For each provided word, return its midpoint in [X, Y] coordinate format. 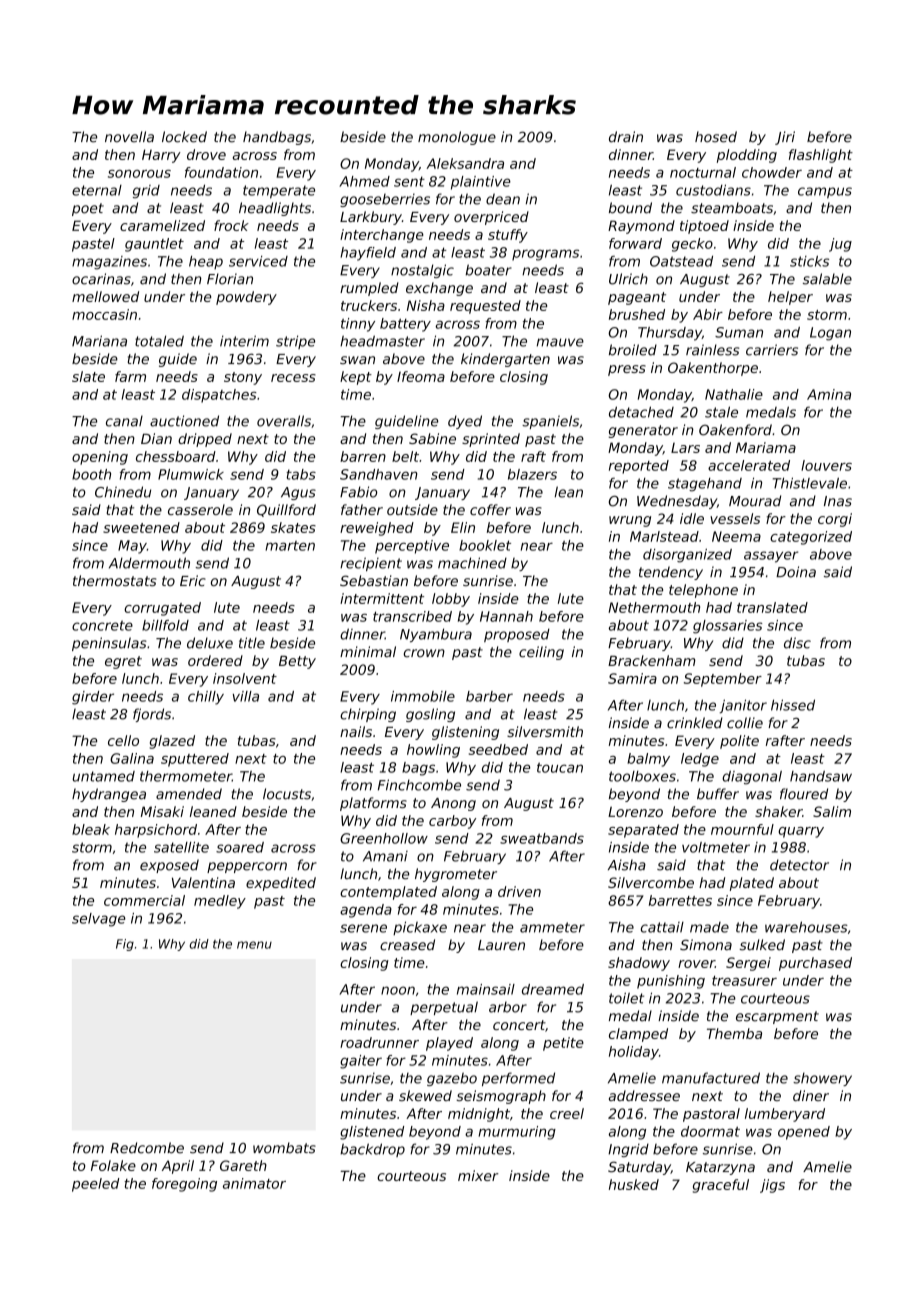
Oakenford [735, 430]
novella [129, 137]
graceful [721, 1186]
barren [363, 456]
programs [545, 255]
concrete [102, 625]
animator [254, 1183]
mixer [478, 1175]
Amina [829, 394]
